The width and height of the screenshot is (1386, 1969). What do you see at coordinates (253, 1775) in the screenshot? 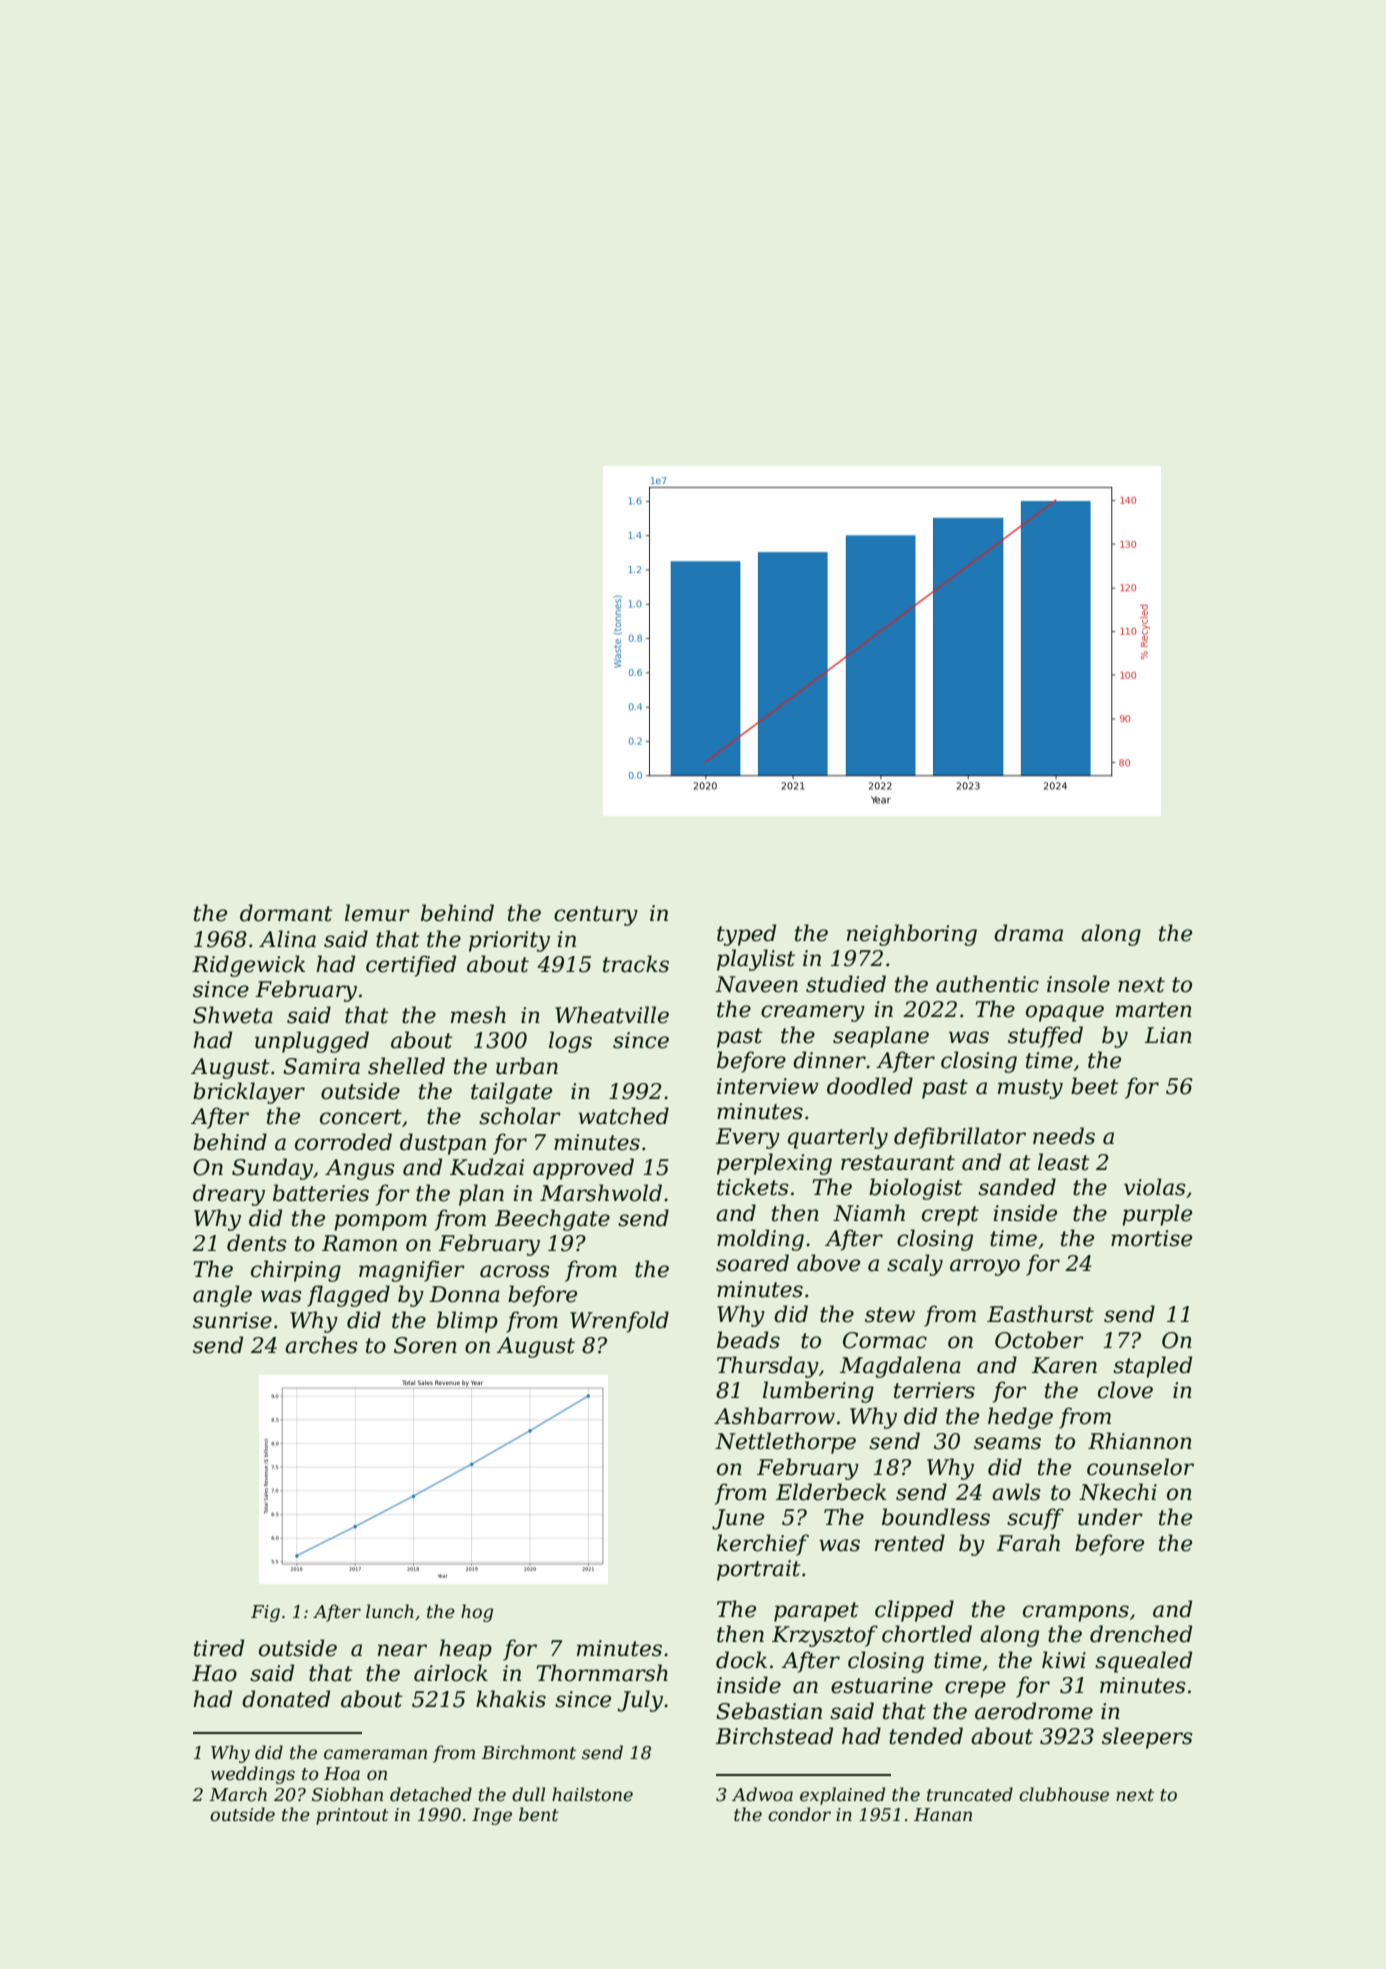
I see `weddings` at bounding box center [253, 1775].
